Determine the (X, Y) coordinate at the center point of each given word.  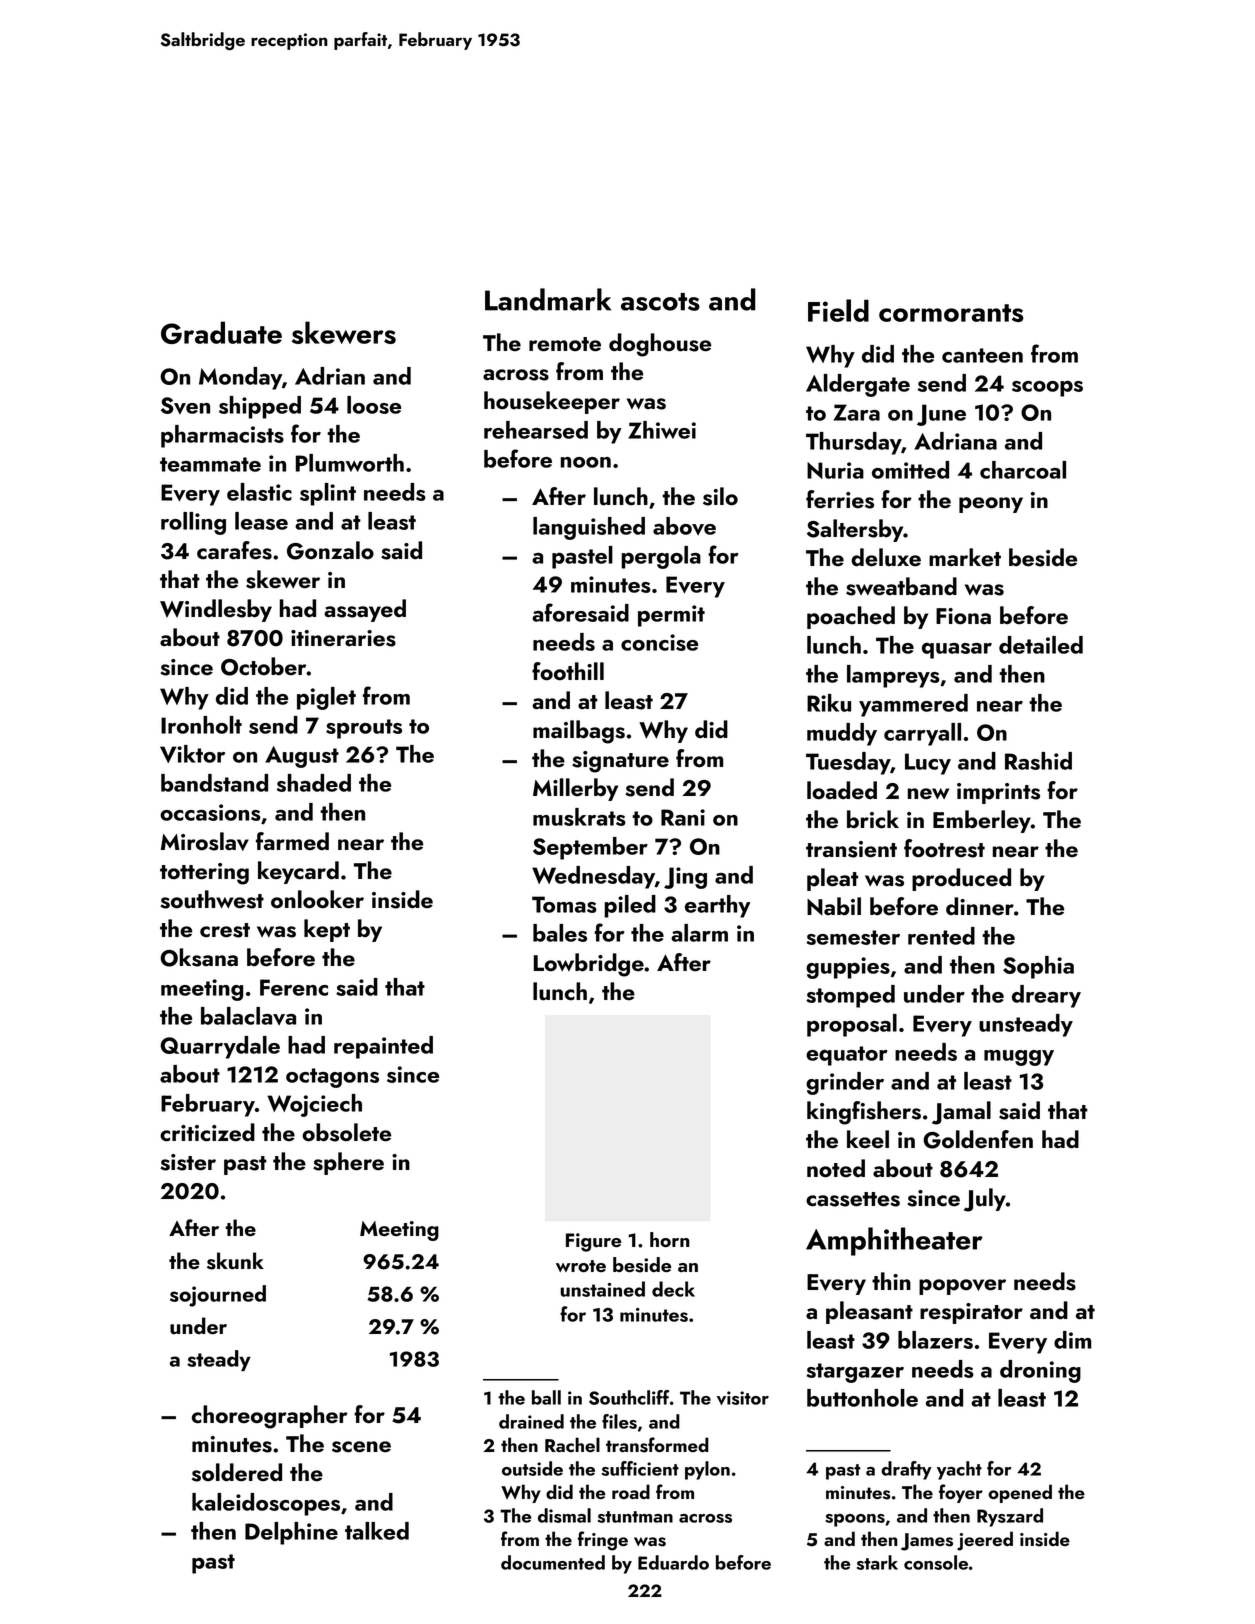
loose (374, 405)
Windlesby (216, 610)
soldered (237, 1472)
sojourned (218, 1296)
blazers (935, 1340)
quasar (957, 650)
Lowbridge (589, 965)
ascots (660, 302)
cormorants (951, 313)
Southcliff (629, 1397)
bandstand (214, 783)
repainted (383, 1047)
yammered (913, 705)
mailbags (579, 732)
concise (659, 642)
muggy (1019, 1058)
